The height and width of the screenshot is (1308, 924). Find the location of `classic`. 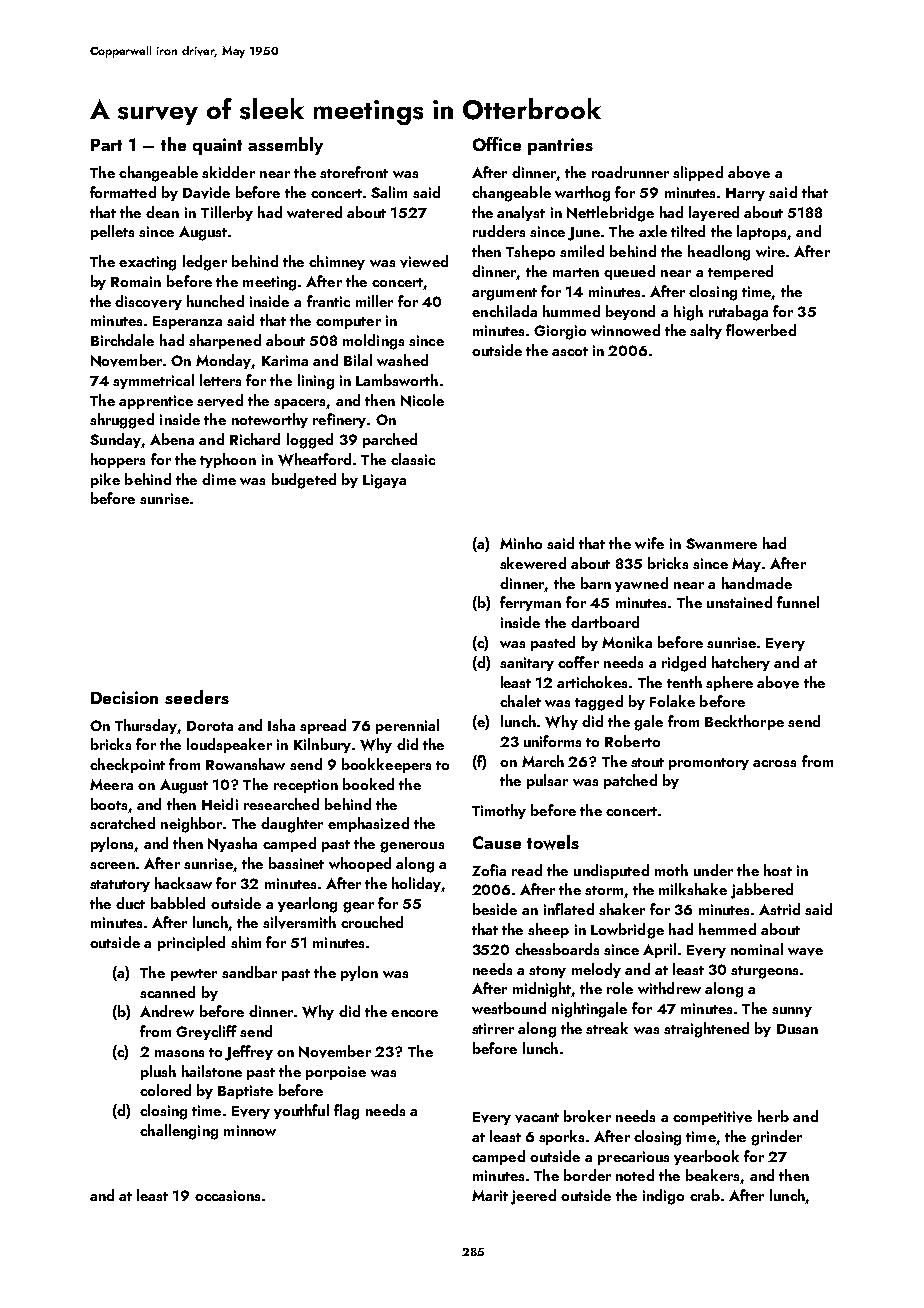

classic is located at coordinates (413, 459).
